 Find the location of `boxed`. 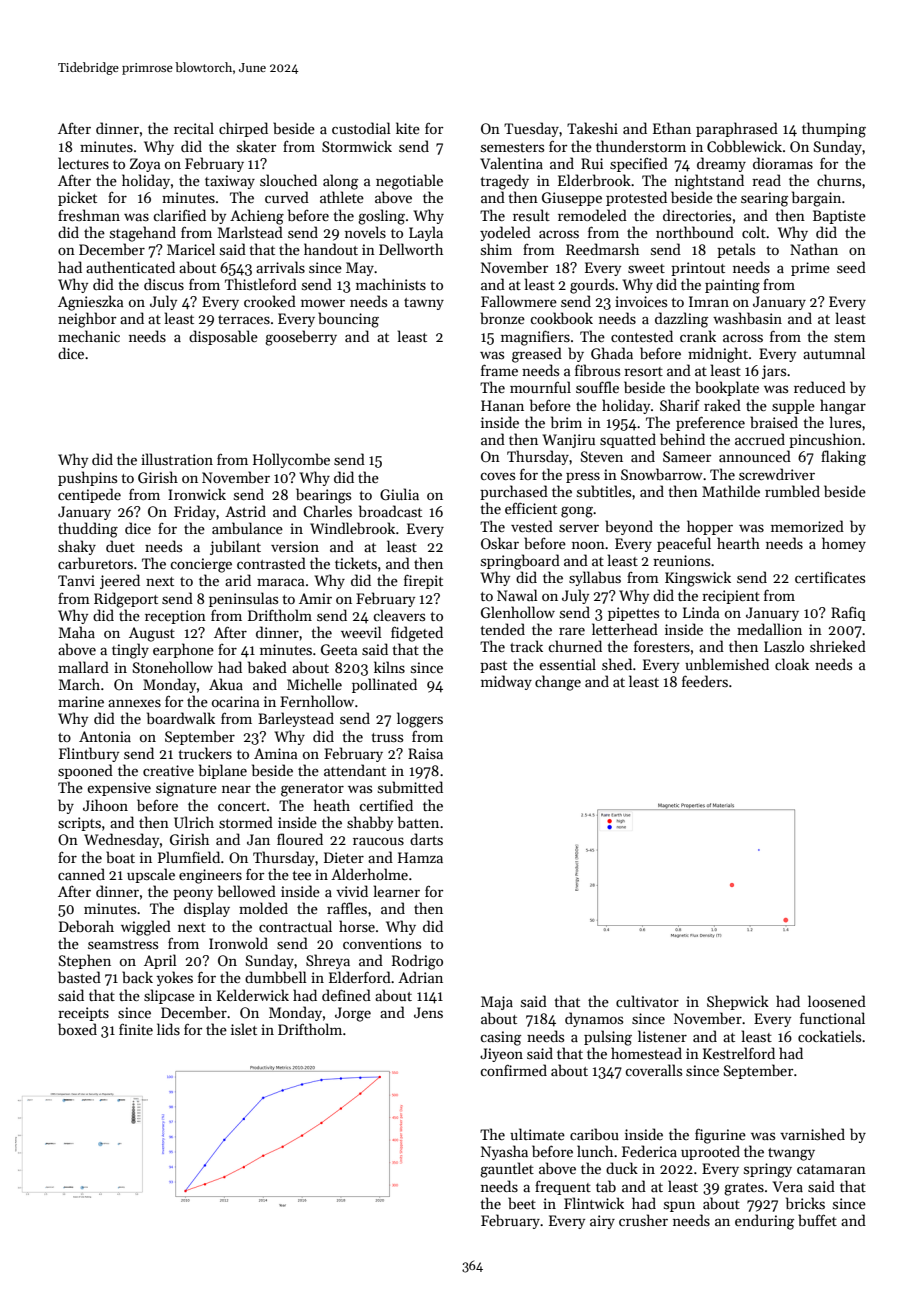

boxed is located at coordinates (77, 1029).
